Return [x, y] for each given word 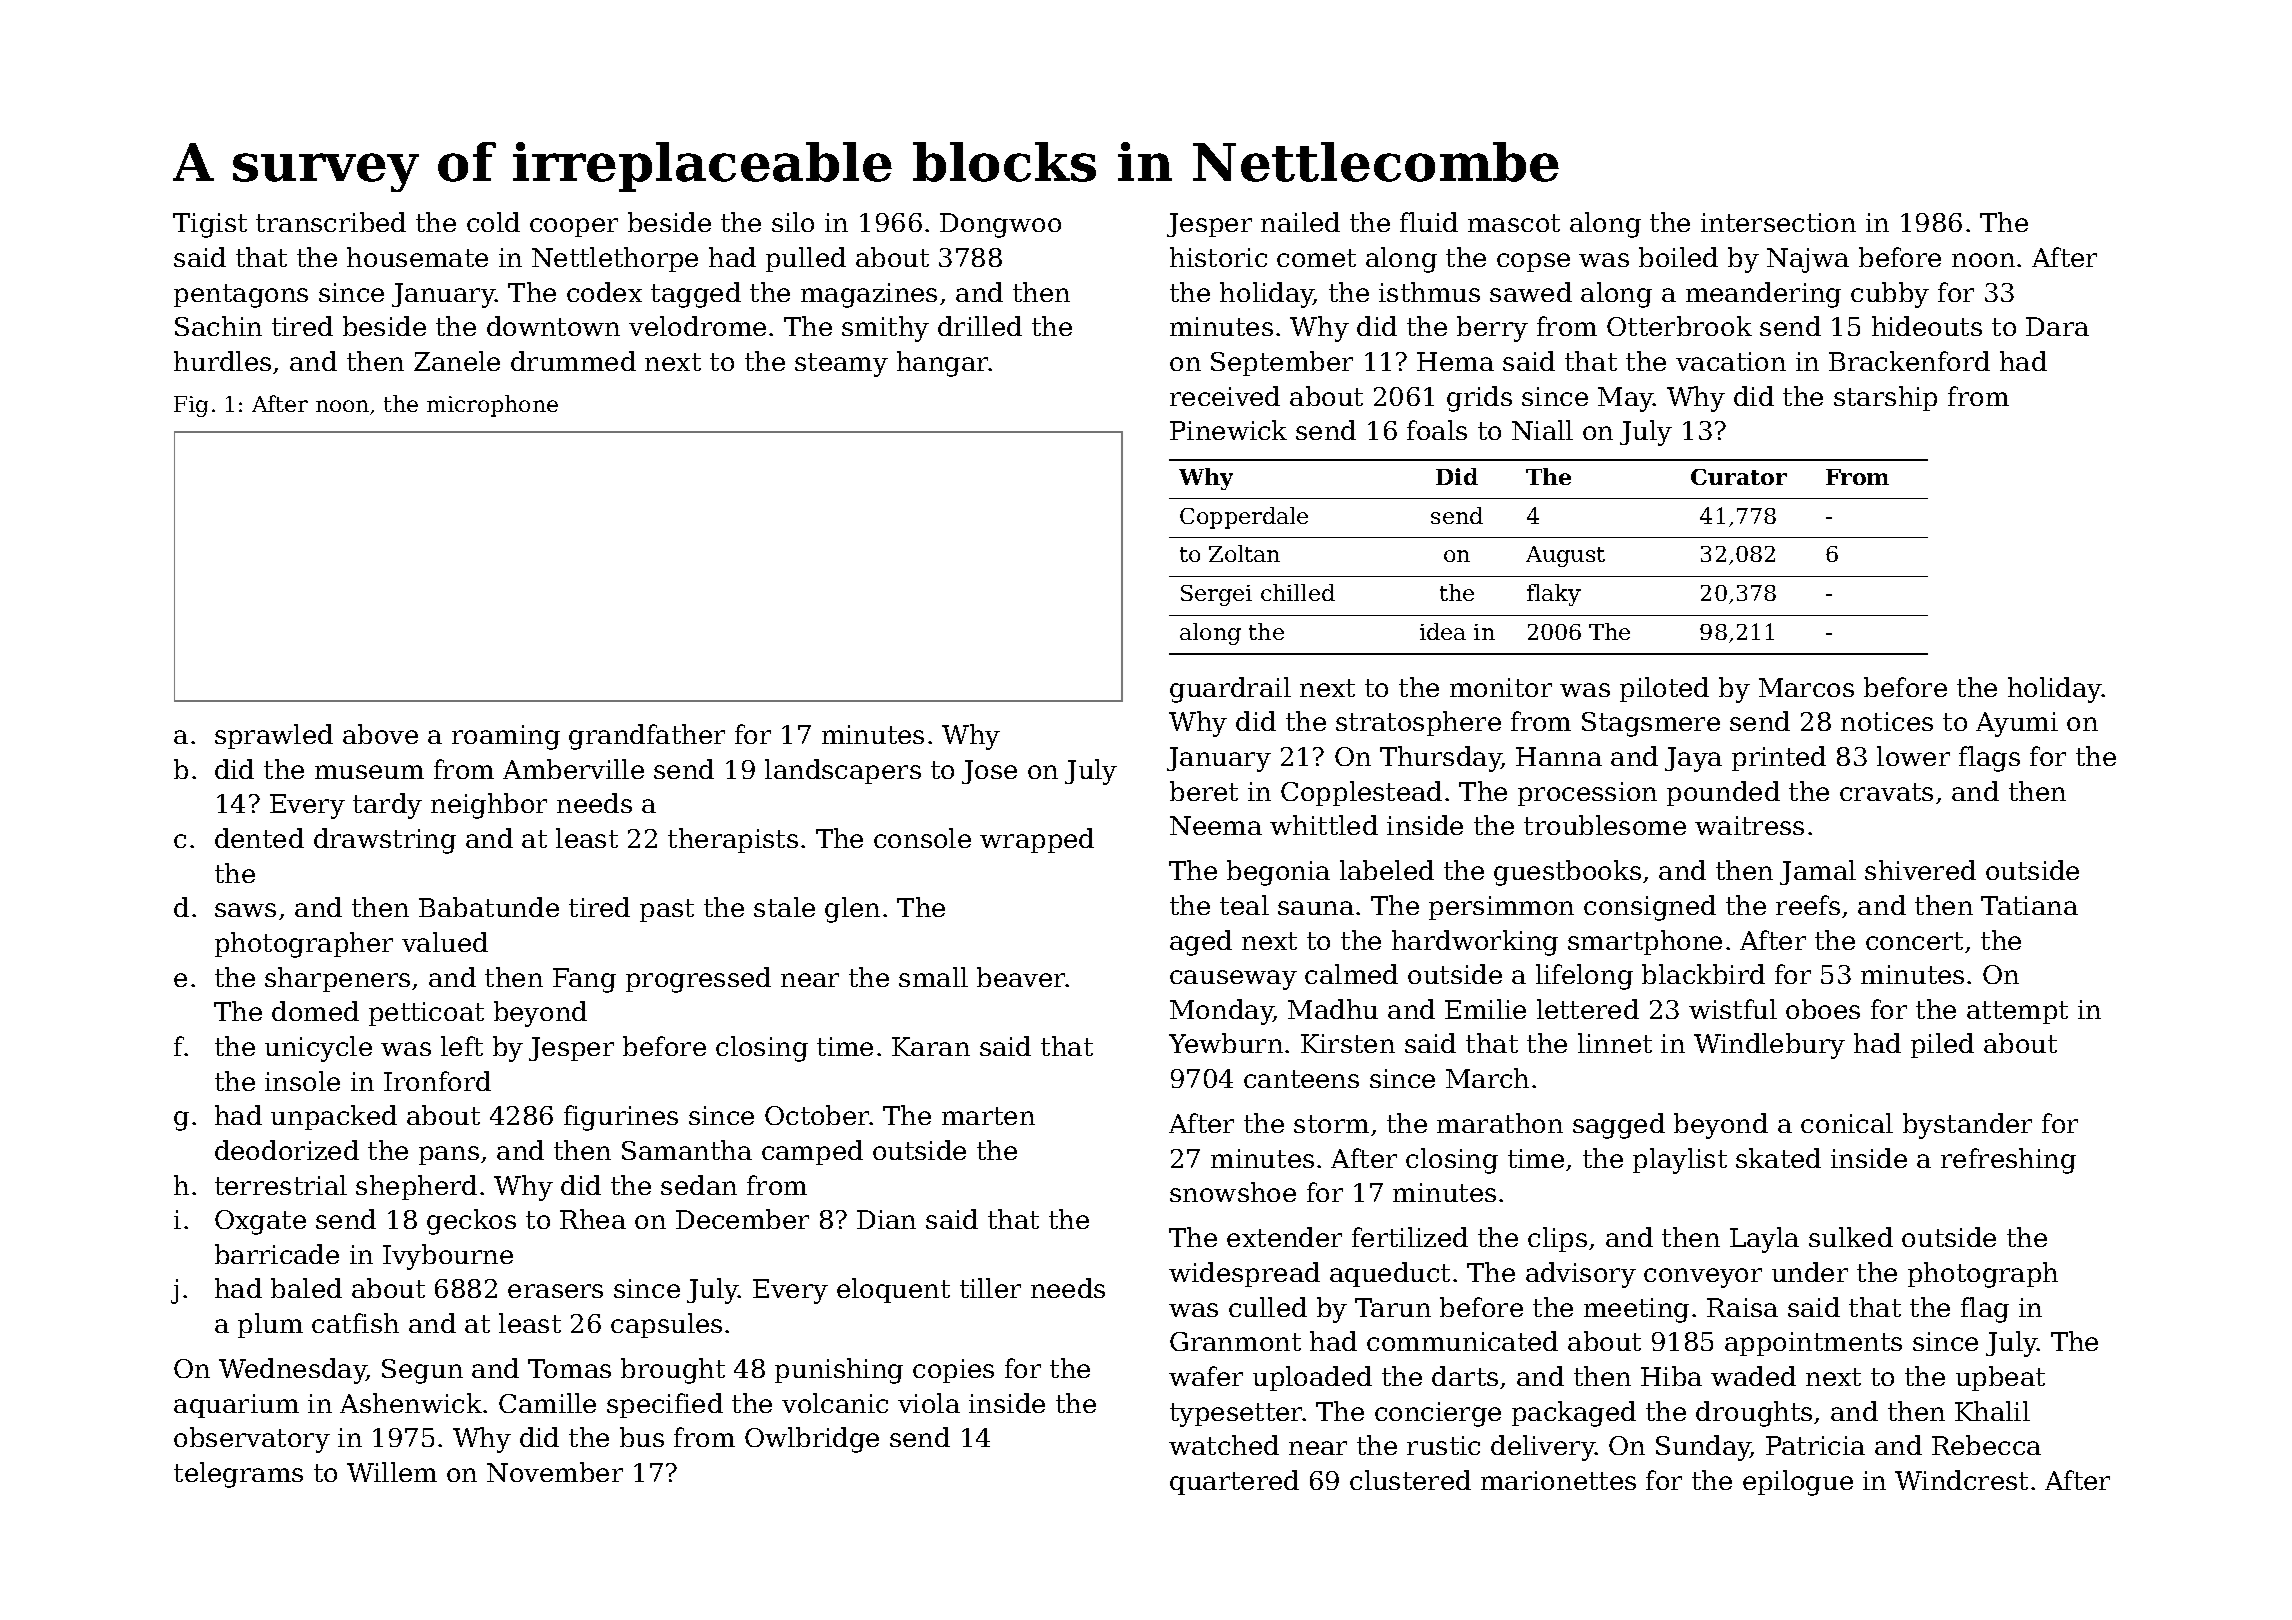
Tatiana [2029, 905]
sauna [1316, 908]
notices [1887, 721]
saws [245, 910]
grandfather [647, 737]
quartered [1234, 1482]
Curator [1739, 477]
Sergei [1216, 595]
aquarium [236, 1406]
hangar [943, 364]
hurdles [222, 361]
